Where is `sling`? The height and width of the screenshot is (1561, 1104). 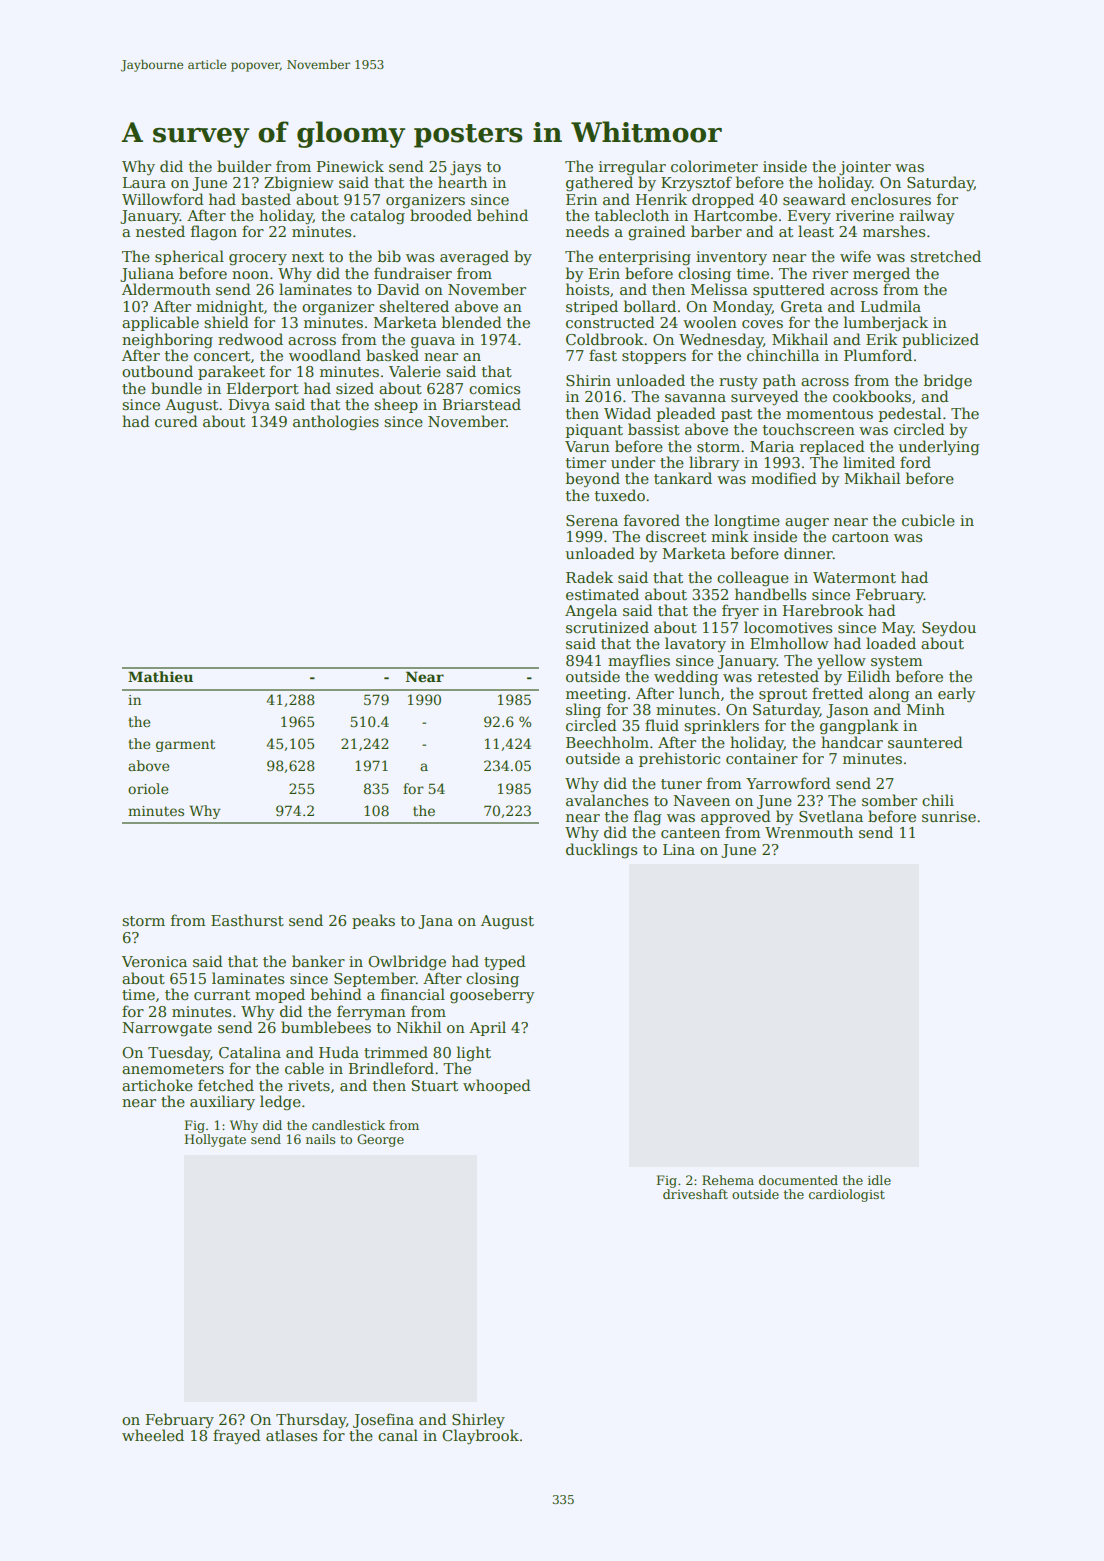
sling is located at coordinates (583, 711).
